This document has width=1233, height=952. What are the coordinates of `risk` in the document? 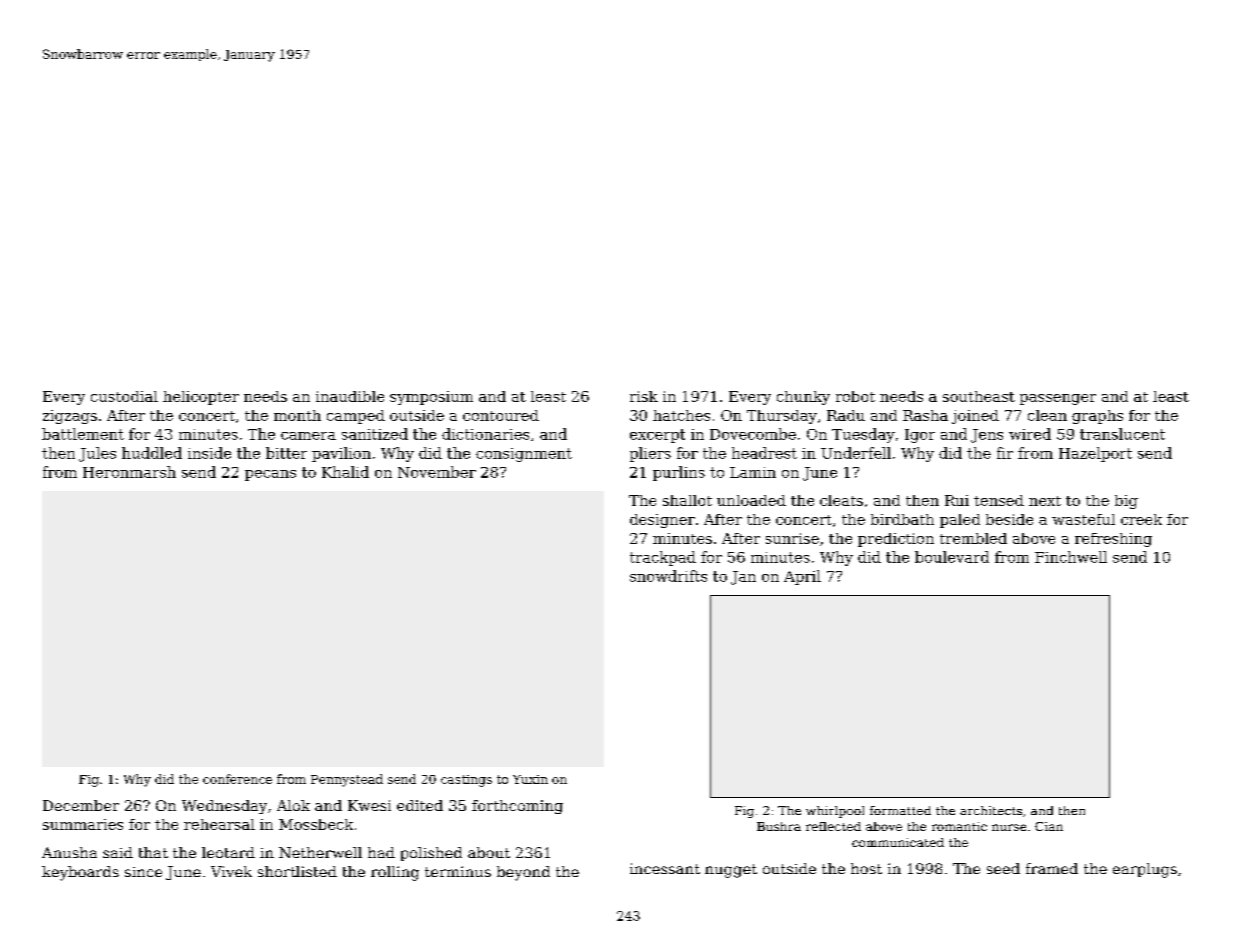 It's located at (644, 396).
